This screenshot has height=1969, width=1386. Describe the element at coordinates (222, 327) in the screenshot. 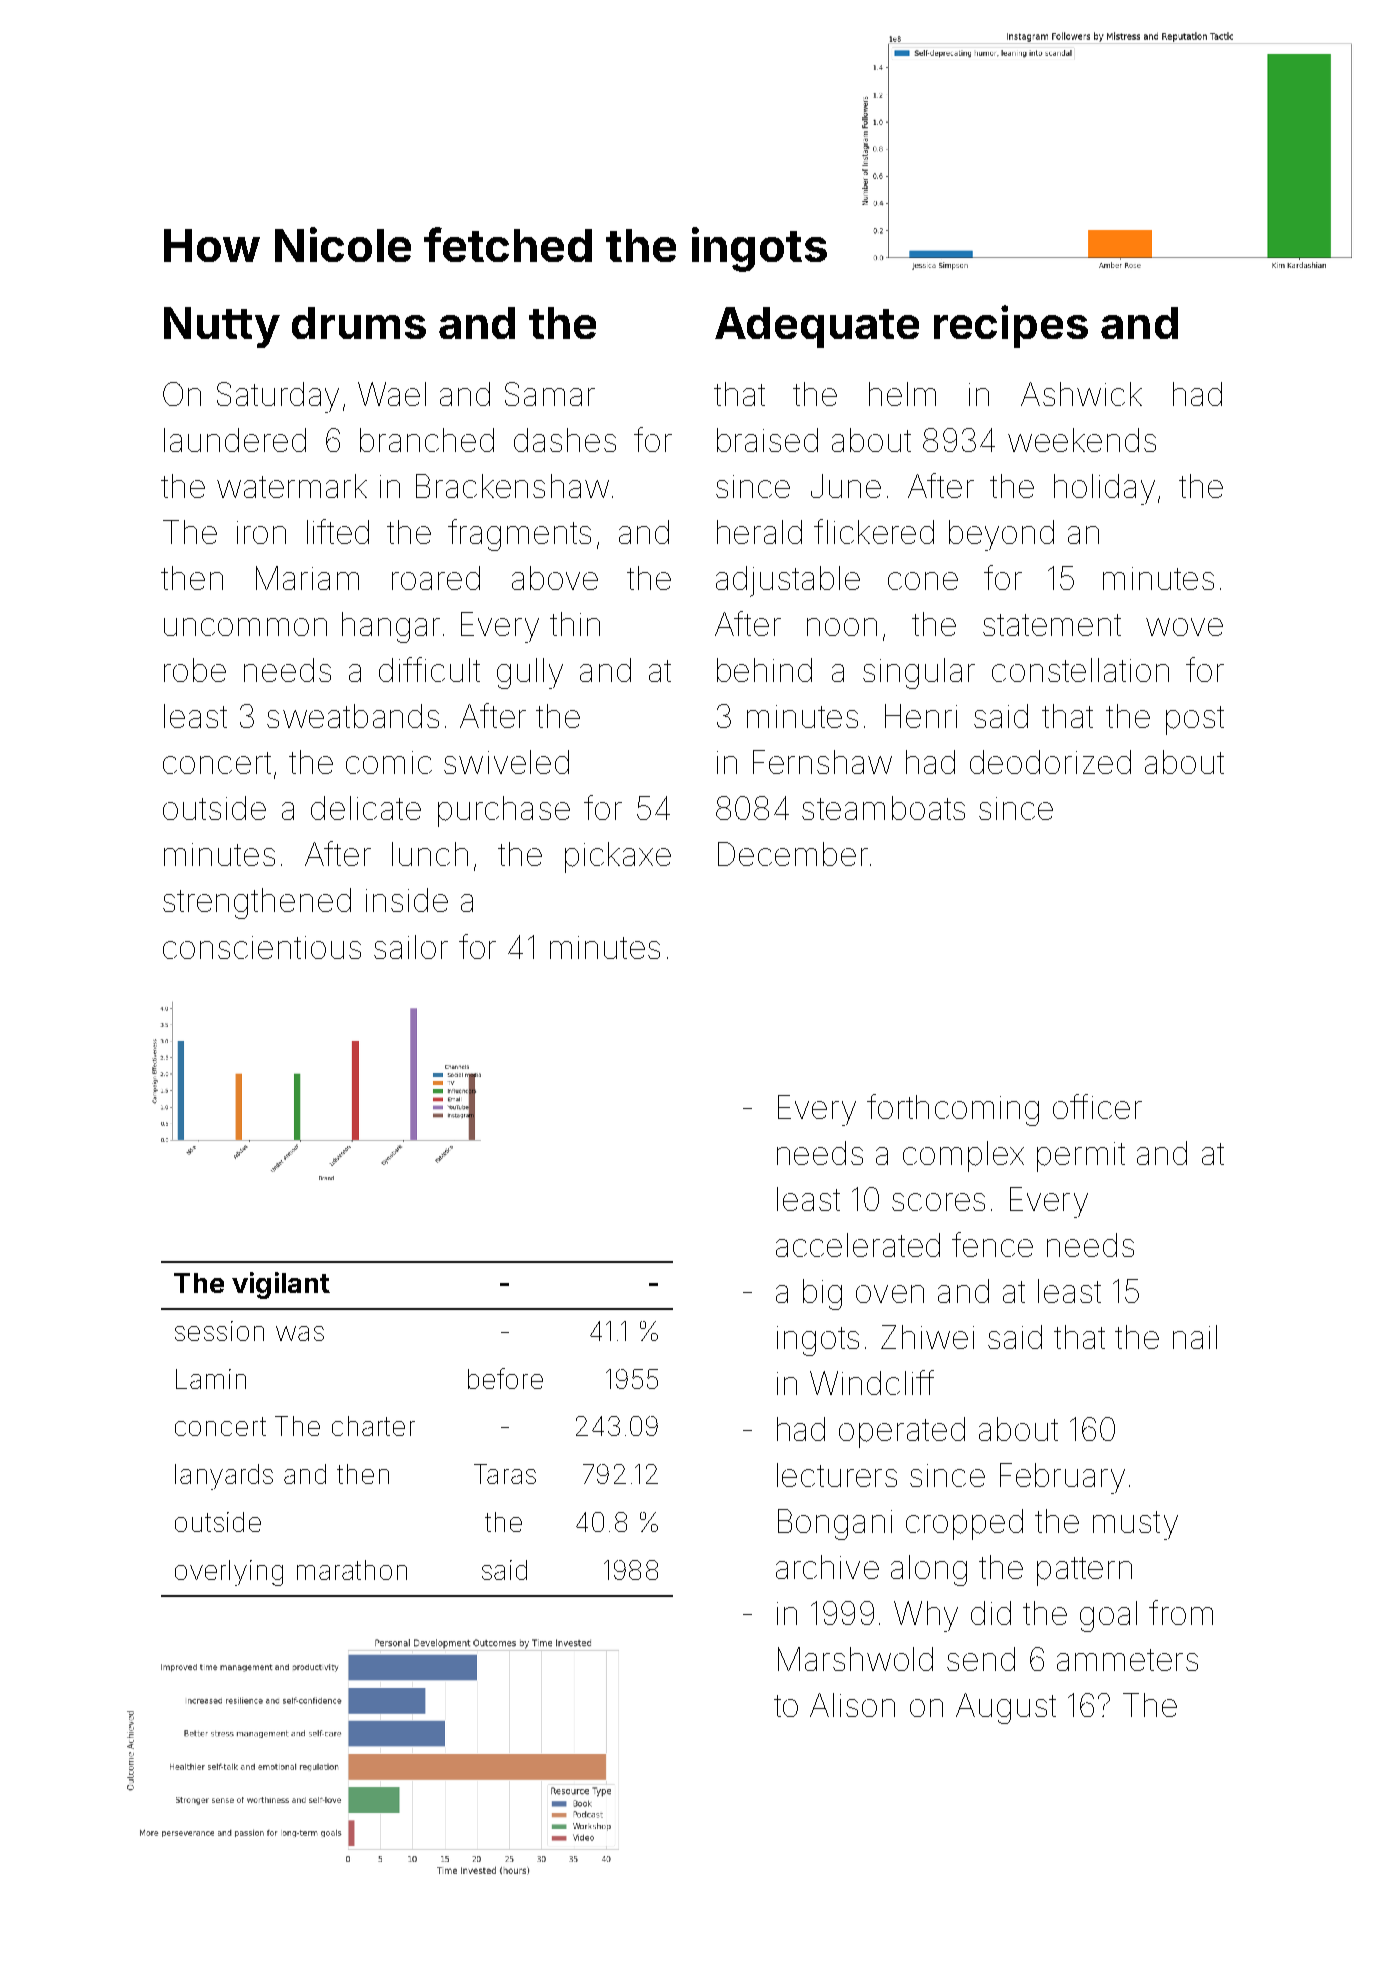

I see `Nutty` at that location.
